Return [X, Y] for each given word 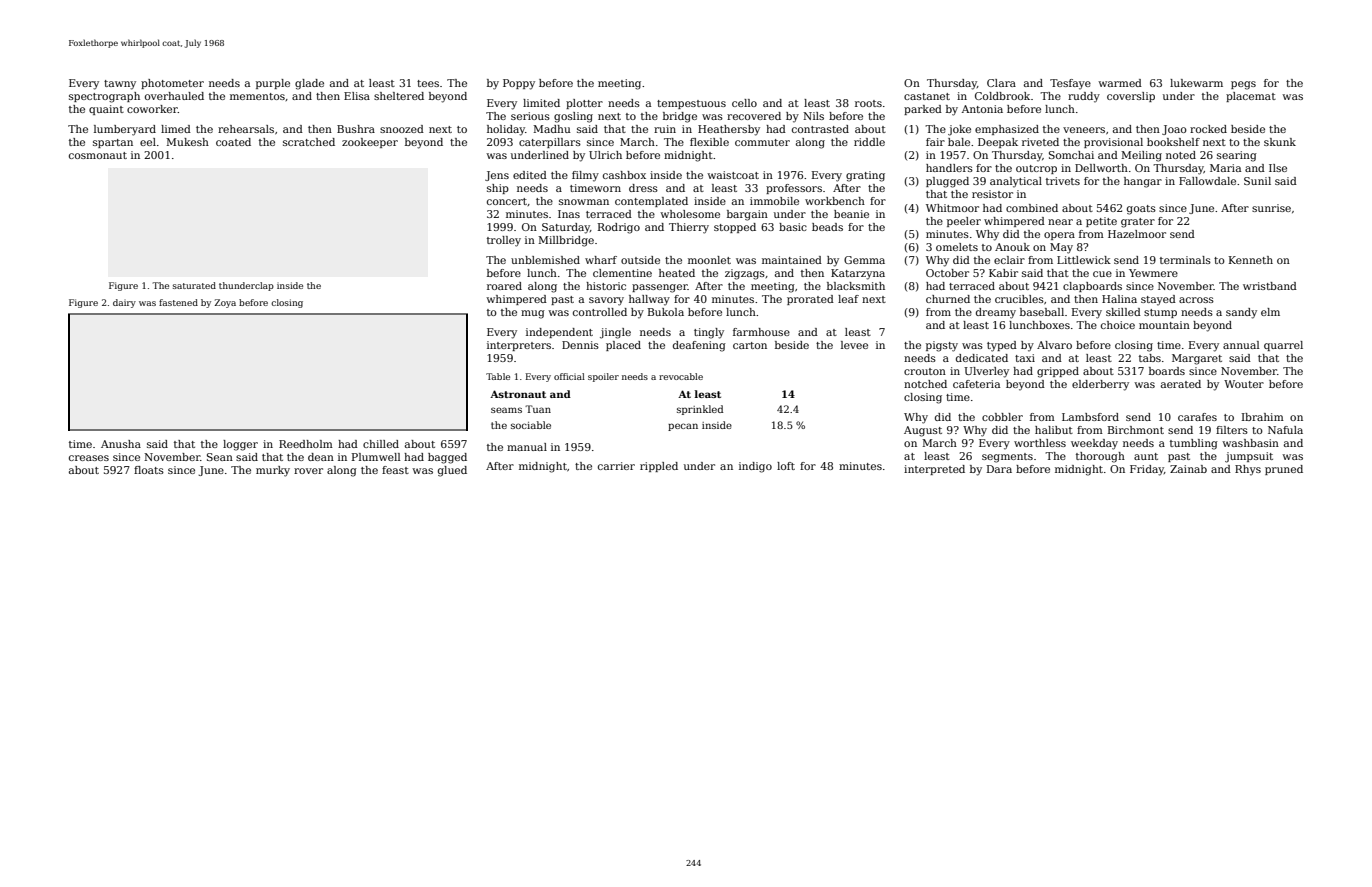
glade [309, 84]
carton [750, 345]
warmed [1120, 83]
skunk [1280, 142]
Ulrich [605, 155]
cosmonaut [98, 155]
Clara [1001, 83]
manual [527, 447]
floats [149, 470]
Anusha [121, 444]
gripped [1058, 372]
